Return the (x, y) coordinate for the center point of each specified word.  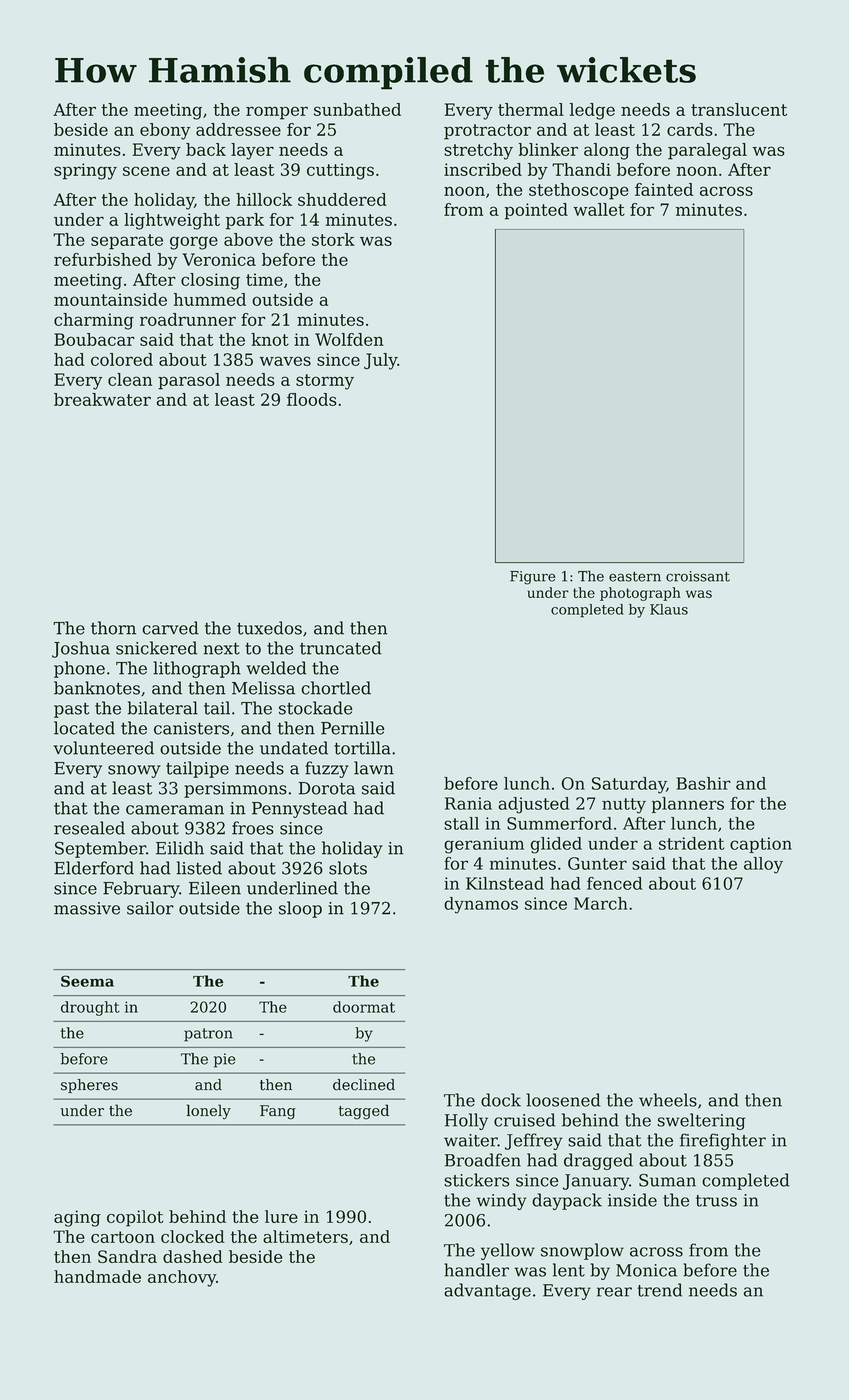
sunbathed (357, 109)
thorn (113, 628)
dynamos (481, 905)
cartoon (123, 1237)
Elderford (94, 868)
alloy (763, 865)
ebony (165, 131)
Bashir (703, 783)
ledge (592, 111)
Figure (532, 578)
